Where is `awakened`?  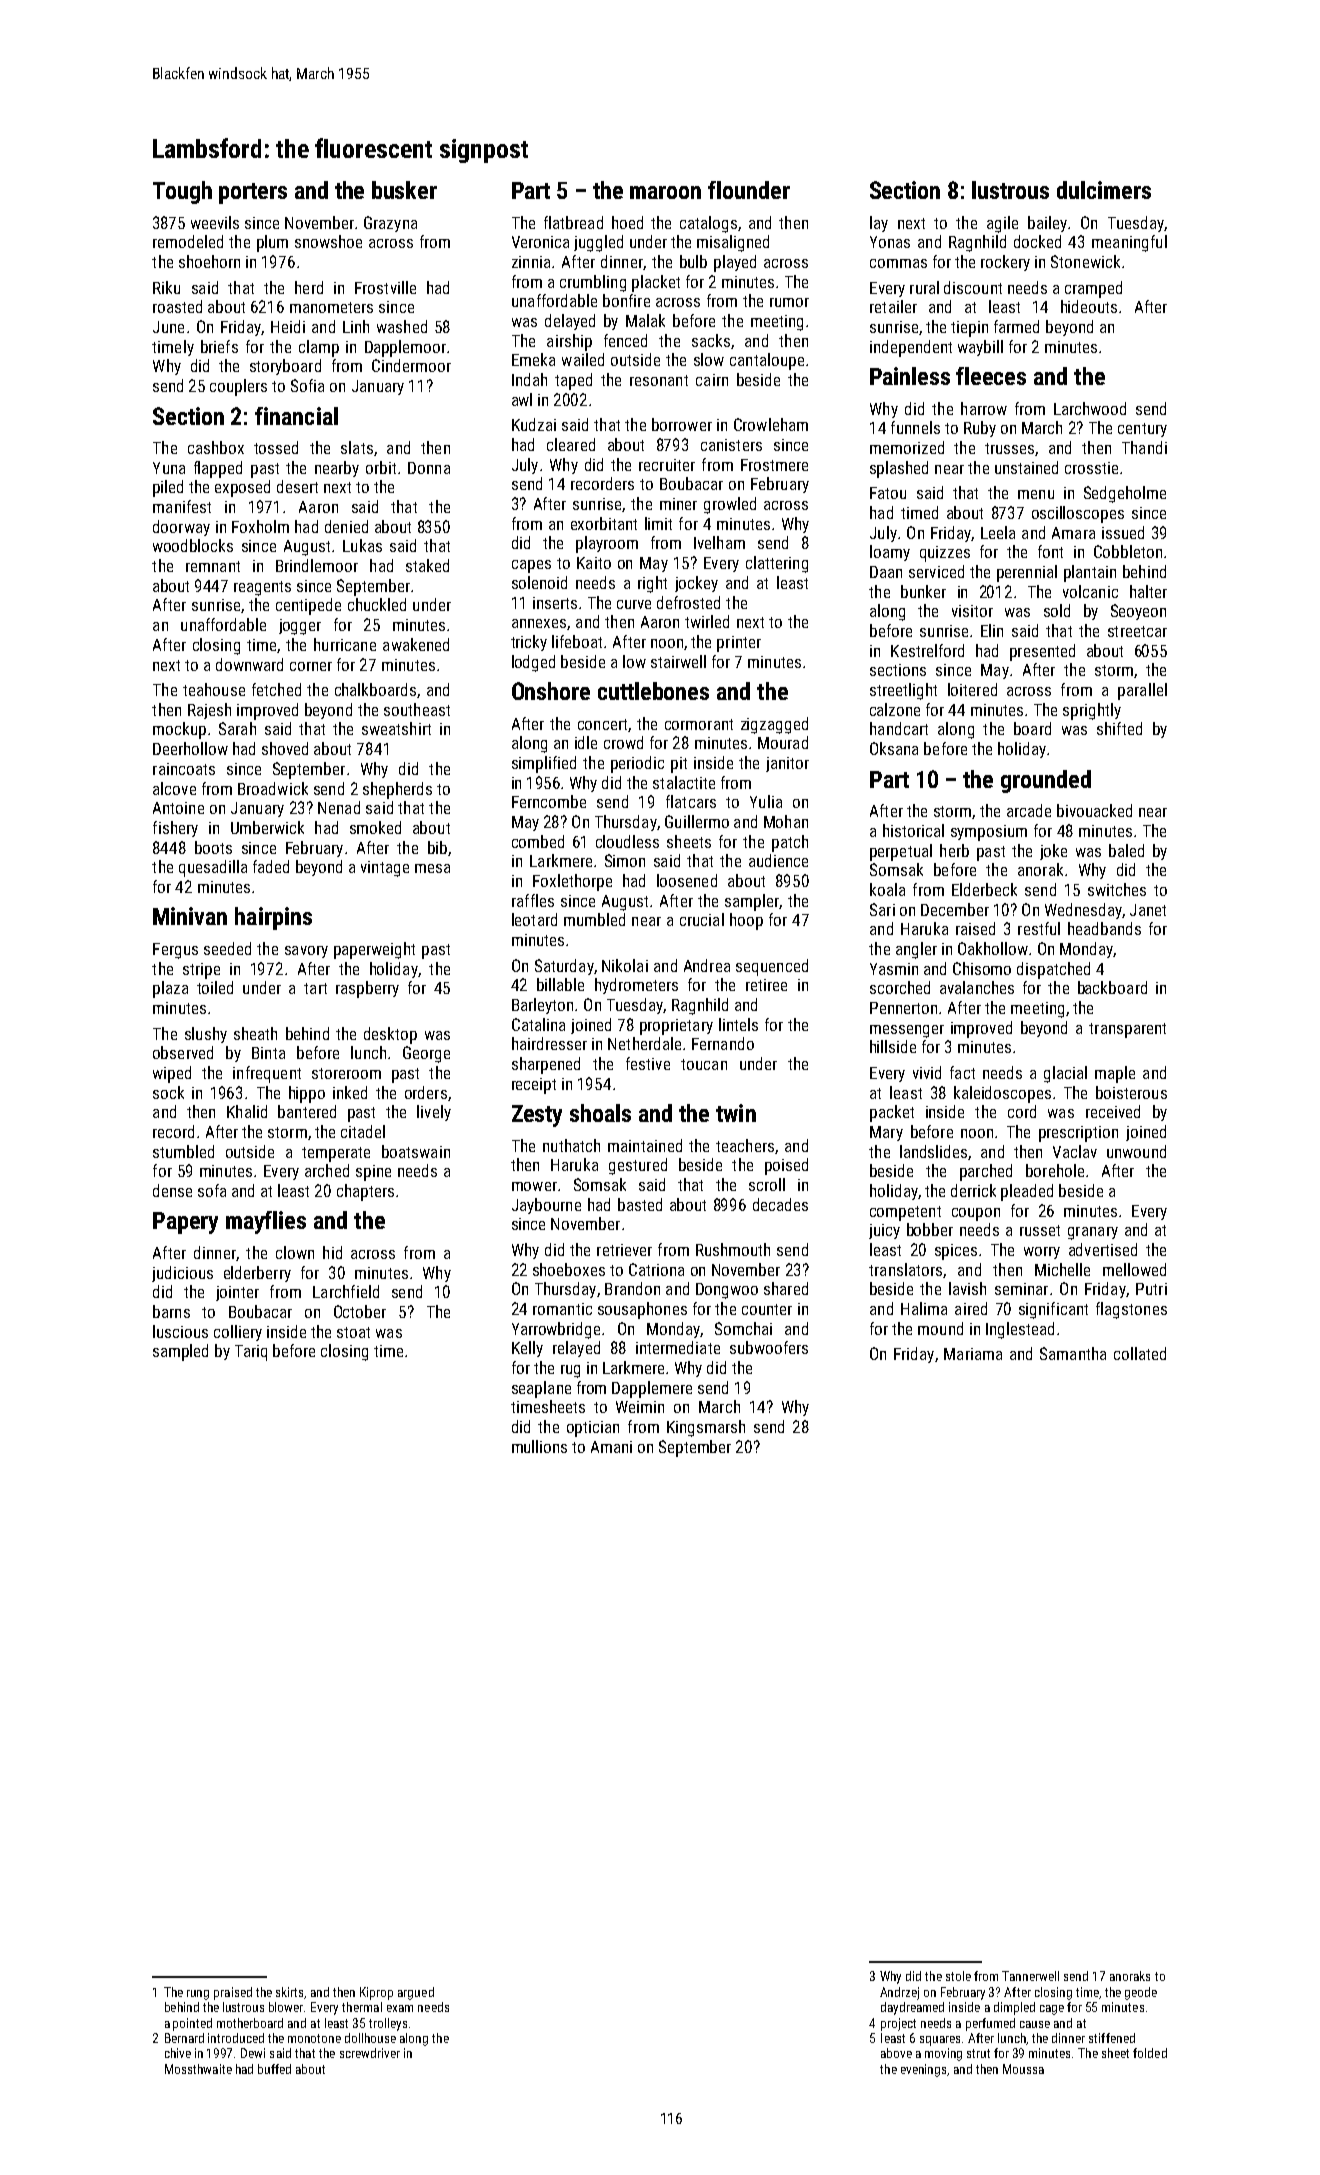 awakened is located at coordinates (416, 644).
